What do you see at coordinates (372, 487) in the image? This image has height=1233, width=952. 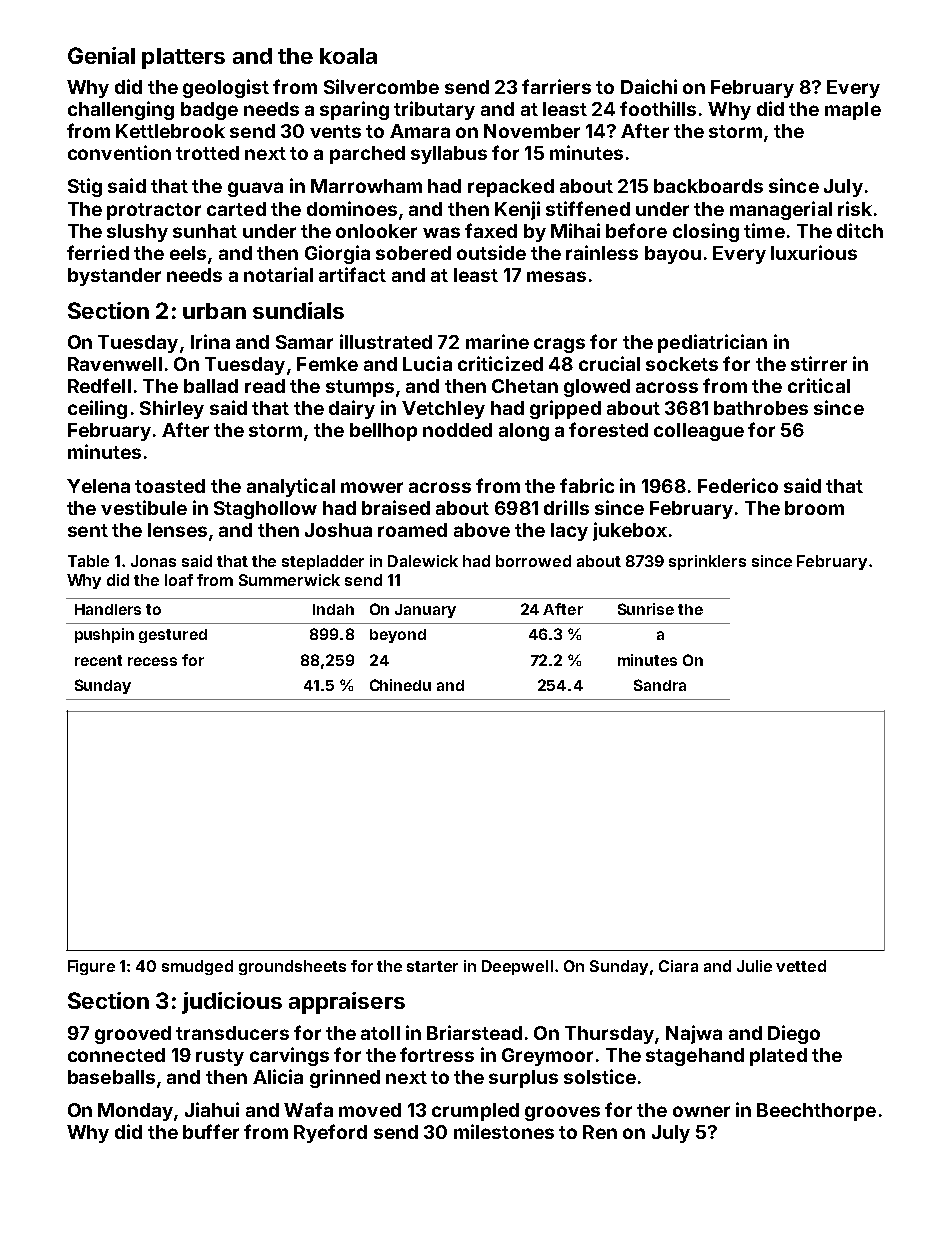 I see `mower` at bounding box center [372, 487].
